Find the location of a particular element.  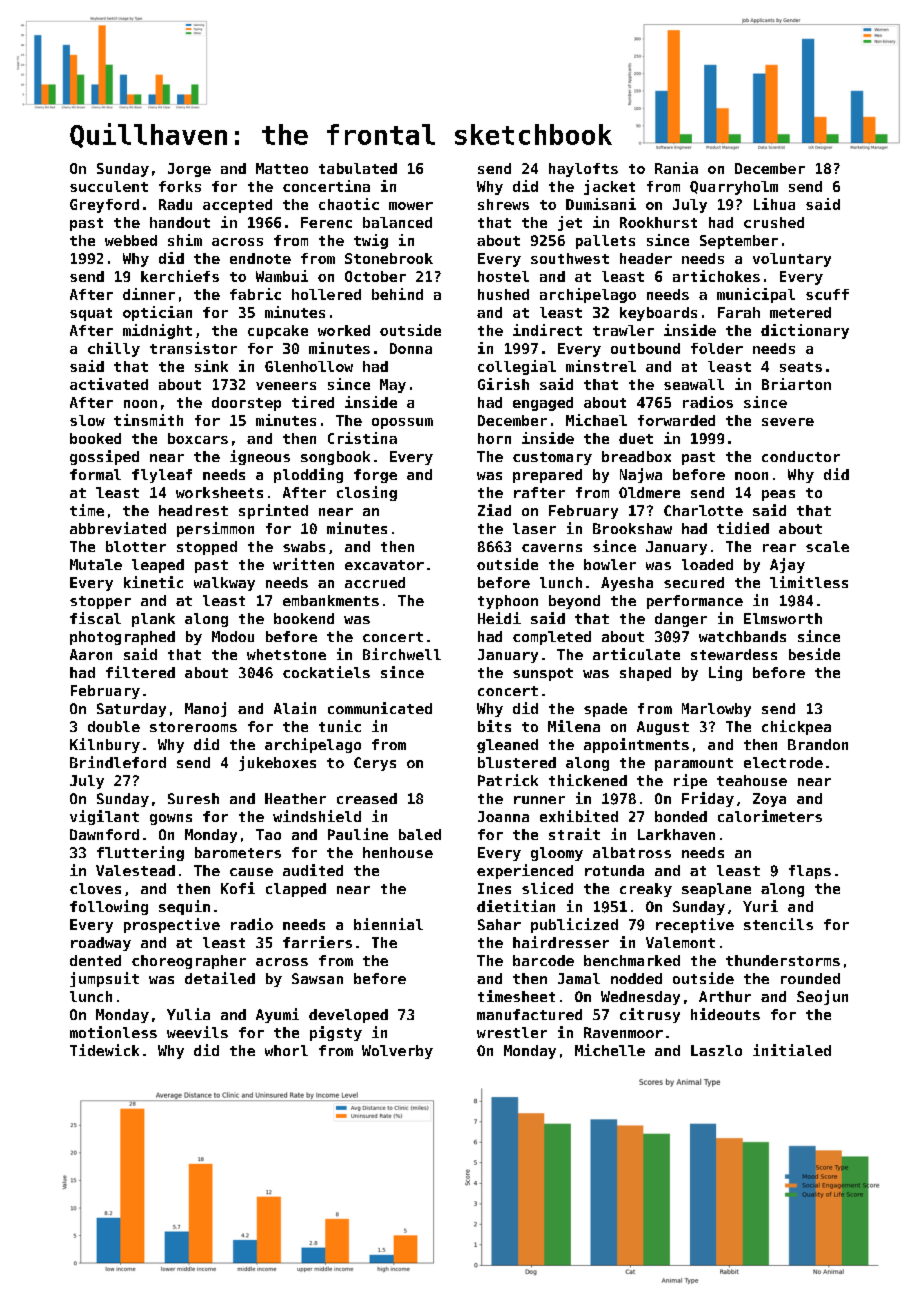

jacket is located at coordinates (609, 187).
